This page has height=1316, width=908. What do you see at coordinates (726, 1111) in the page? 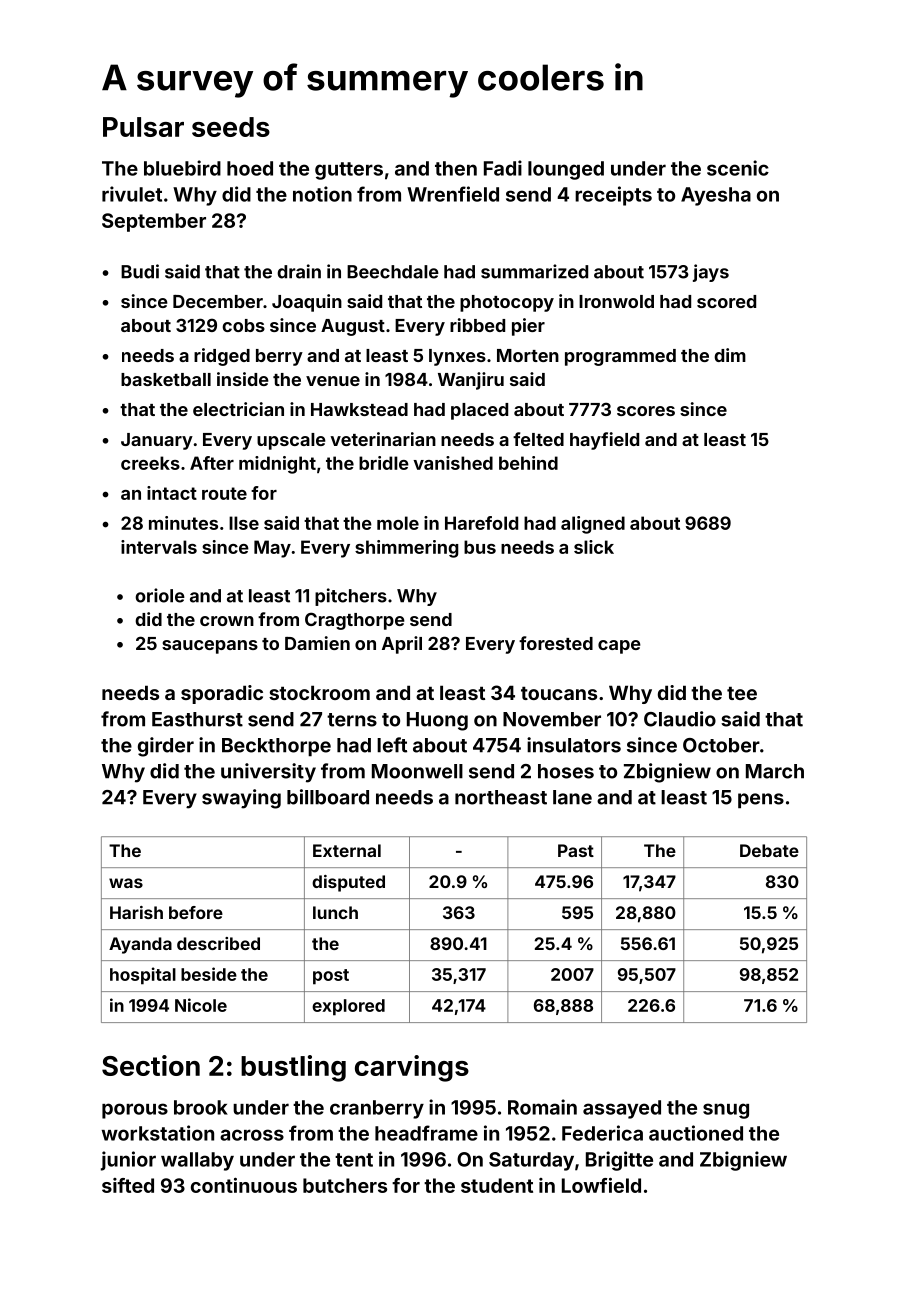
I see `snug` at bounding box center [726, 1111].
